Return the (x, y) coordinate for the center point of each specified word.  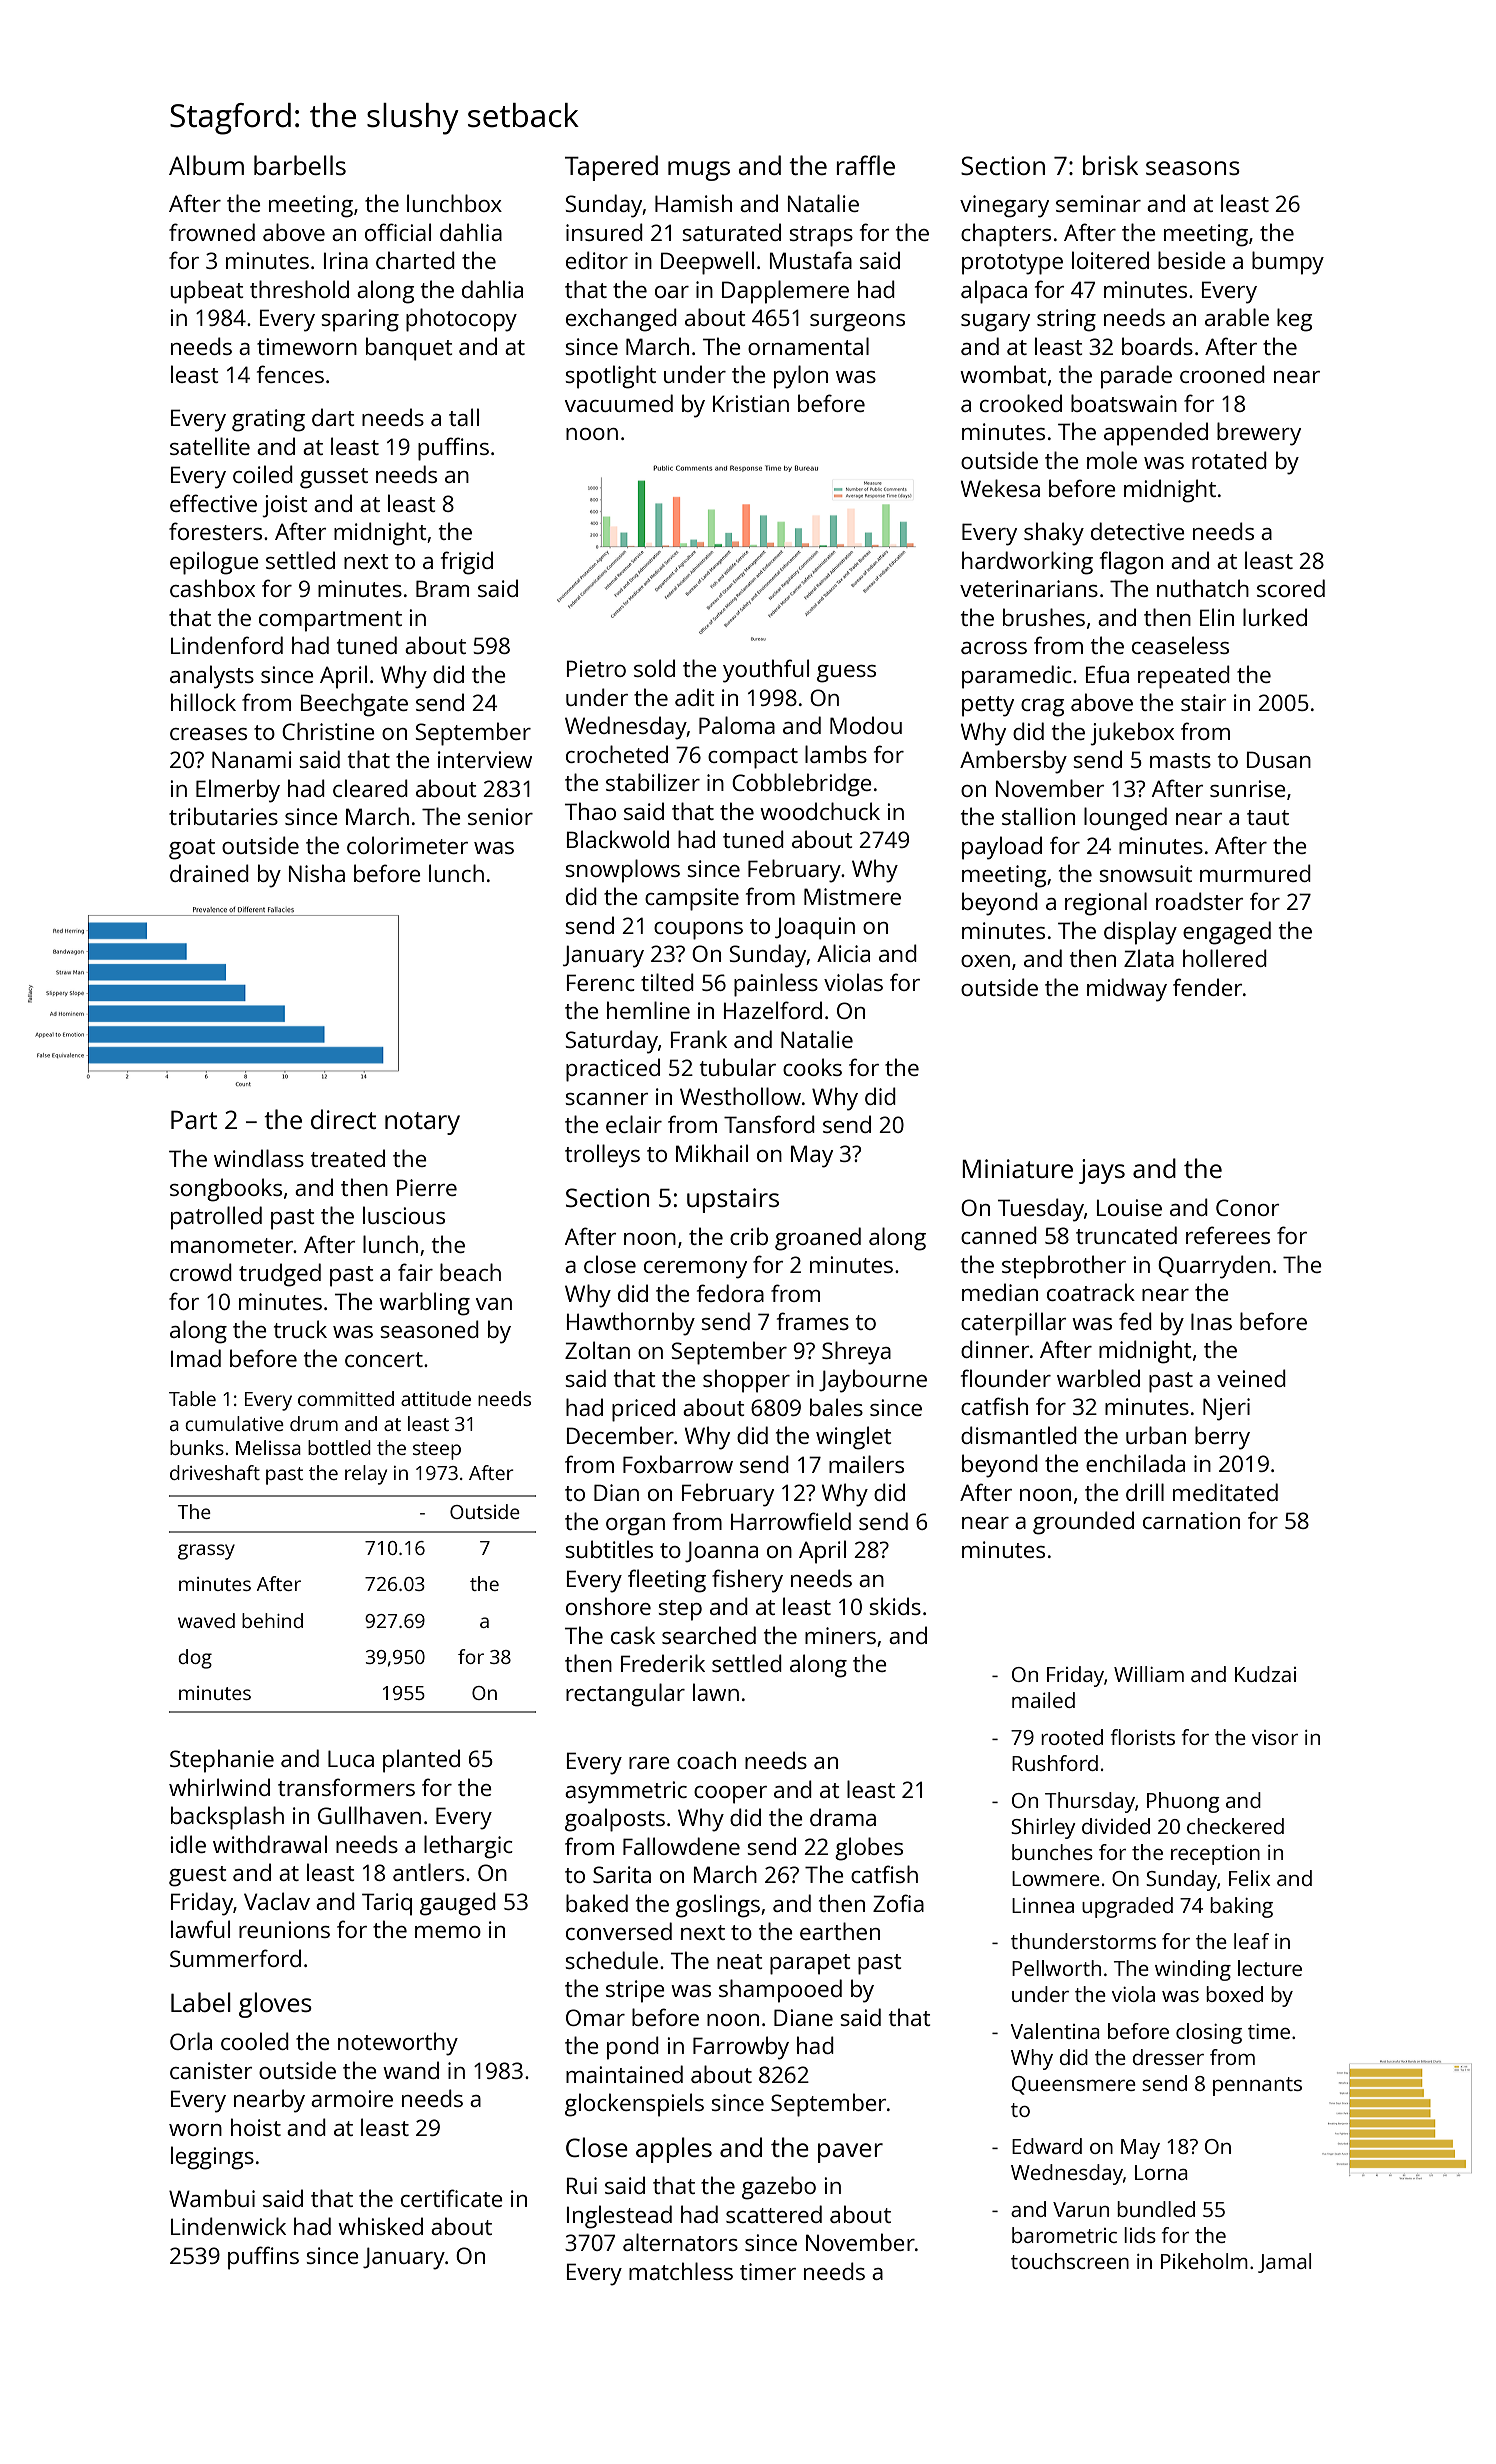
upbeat (207, 292)
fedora (730, 1293)
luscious (404, 1215)
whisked (380, 2226)
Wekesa (1000, 488)
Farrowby (741, 2048)
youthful (766, 671)
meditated (1225, 1492)
